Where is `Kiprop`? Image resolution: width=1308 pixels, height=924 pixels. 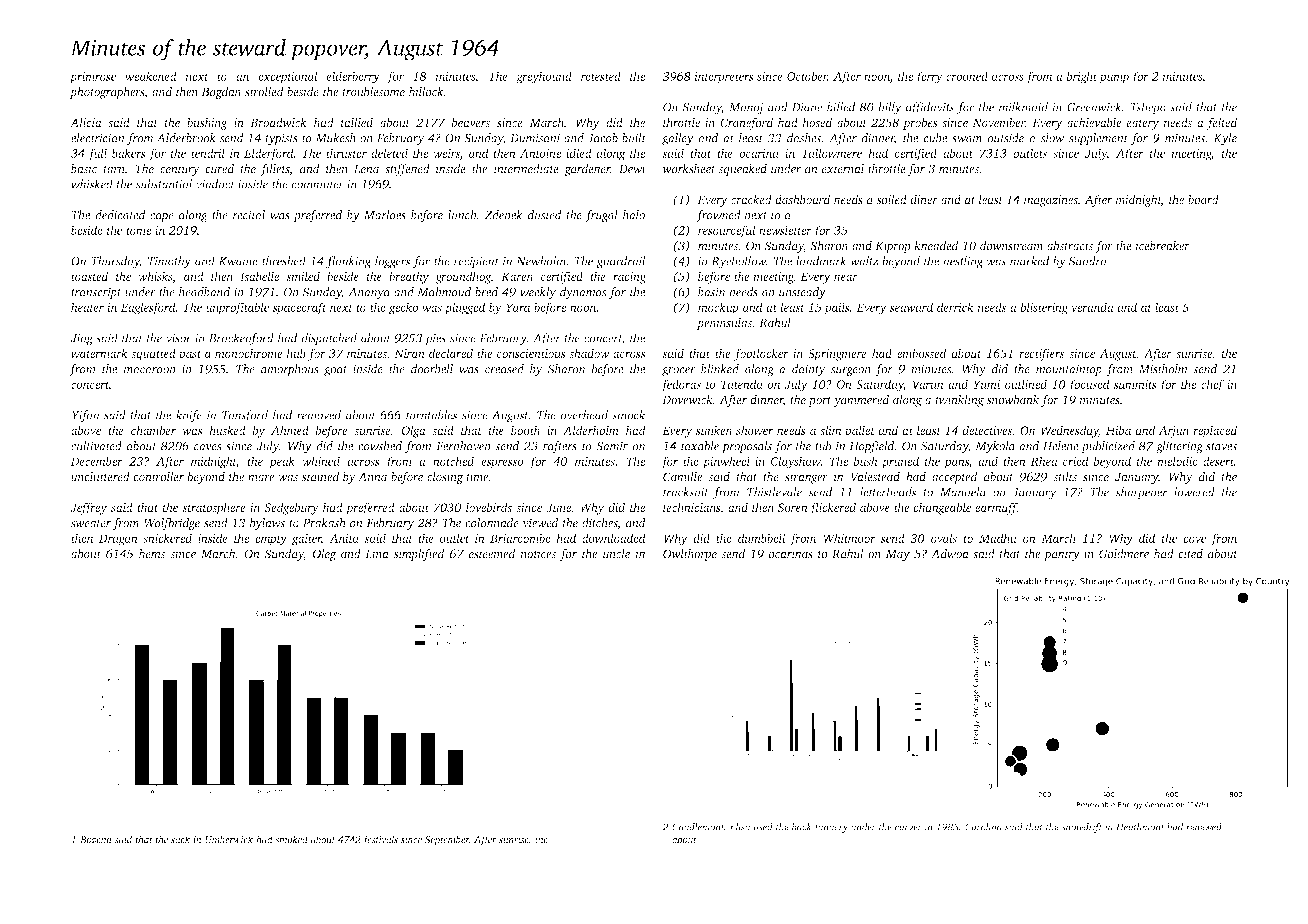 Kiprop is located at coordinates (893, 247).
